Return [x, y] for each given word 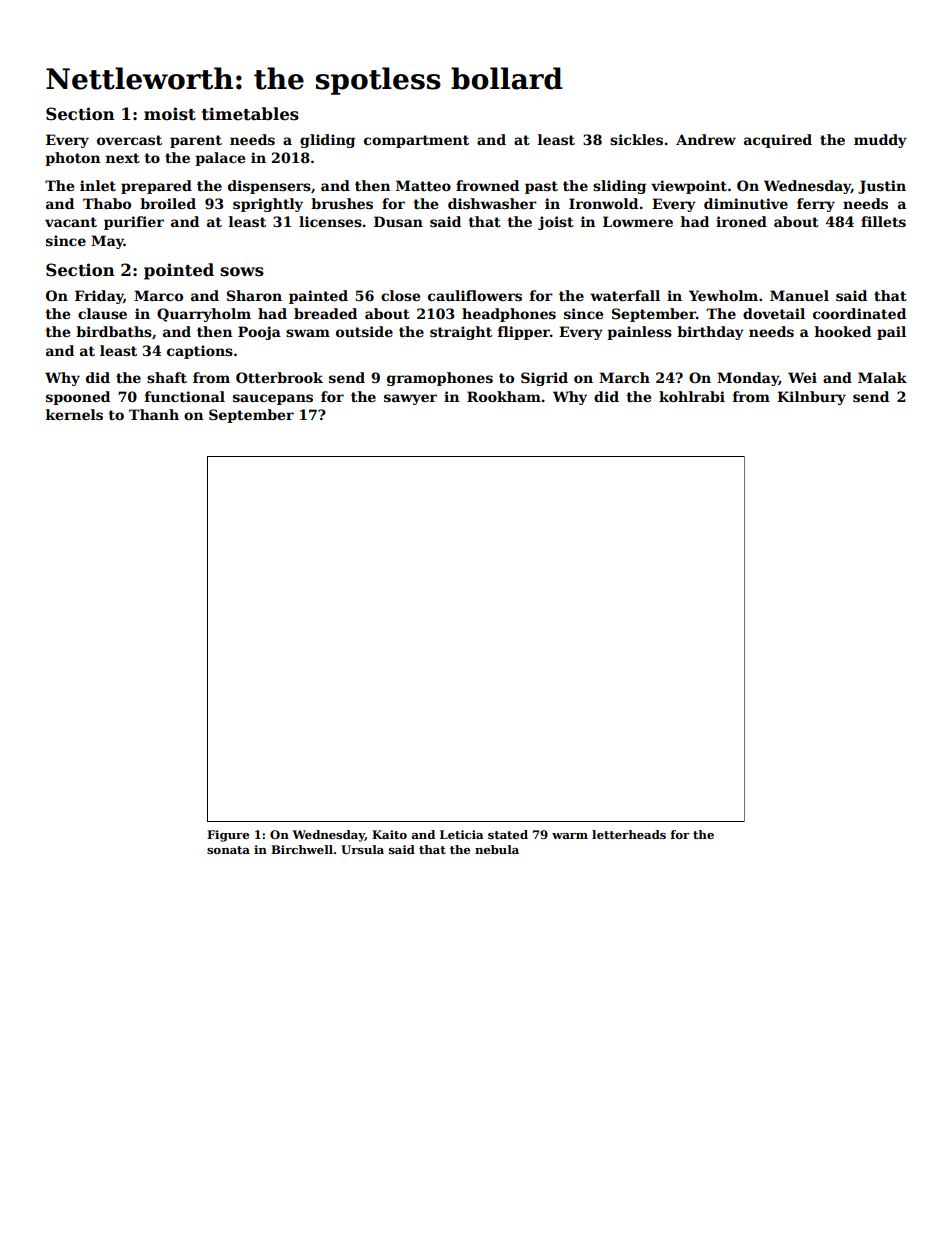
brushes [342, 203]
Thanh [154, 414]
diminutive [746, 203]
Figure [228, 836]
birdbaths [114, 331]
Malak [882, 377]
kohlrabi [692, 396]
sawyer [410, 399]
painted [318, 297]
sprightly [268, 205]
